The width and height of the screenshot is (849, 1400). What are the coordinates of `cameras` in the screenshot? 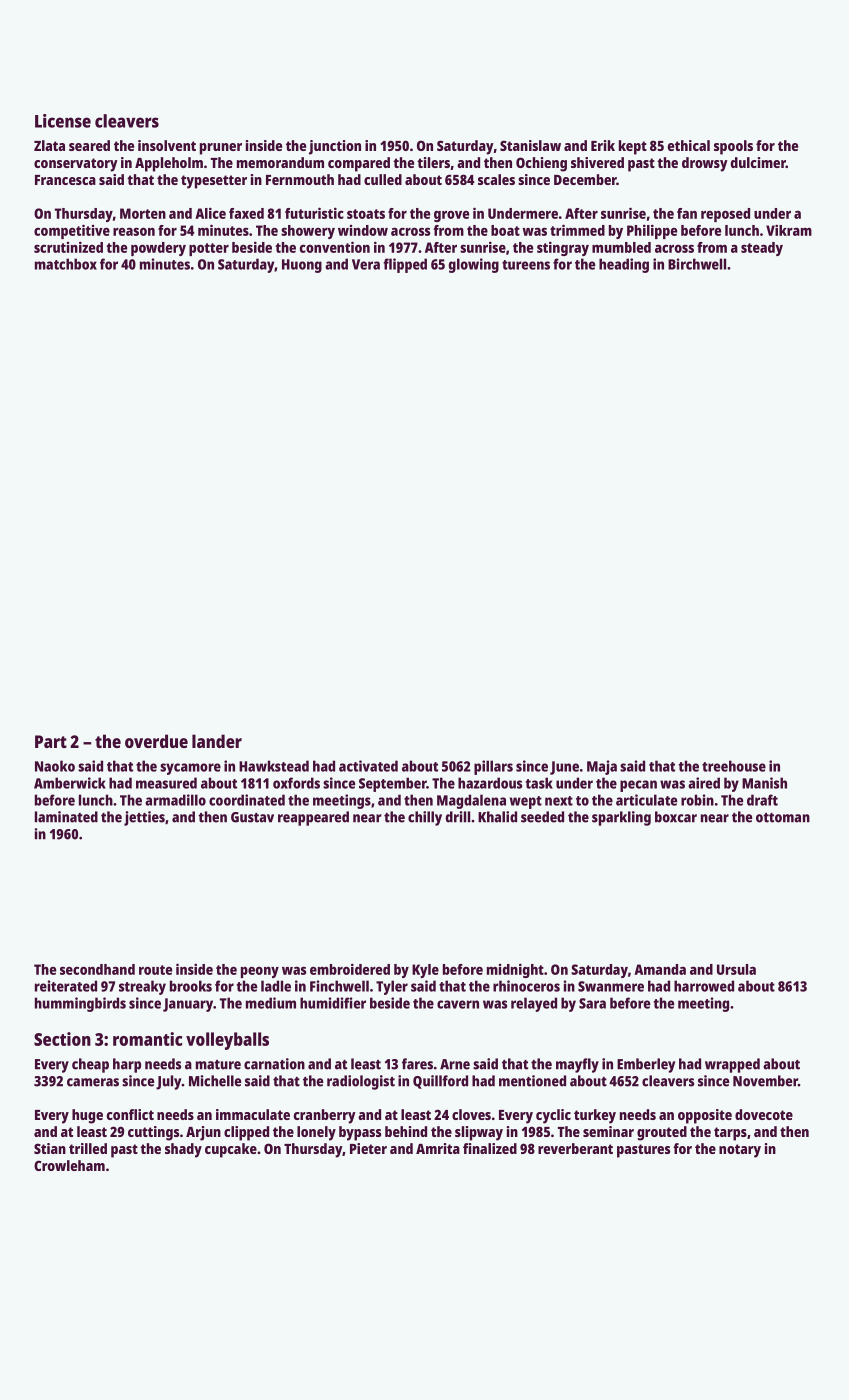 It's located at (93, 1082).
